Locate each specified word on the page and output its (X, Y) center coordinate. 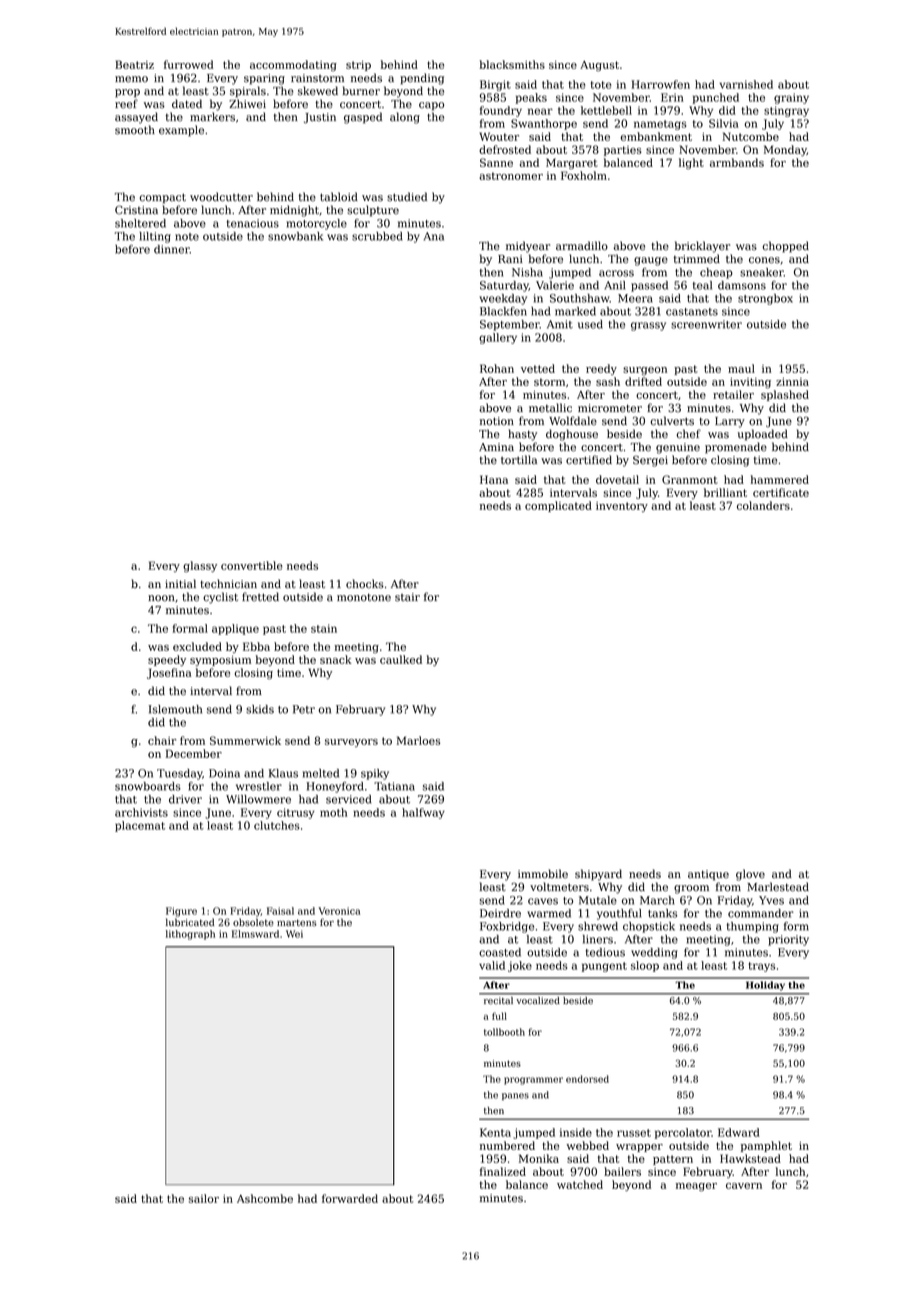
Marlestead (778, 887)
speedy (167, 660)
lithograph (190, 935)
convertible (252, 565)
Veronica (339, 911)
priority (788, 940)
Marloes (418, 740)
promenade (736, 448)
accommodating (293, 65)
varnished (746, 84)
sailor (204, 1198)
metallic (550, 408)
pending (422, 79)
